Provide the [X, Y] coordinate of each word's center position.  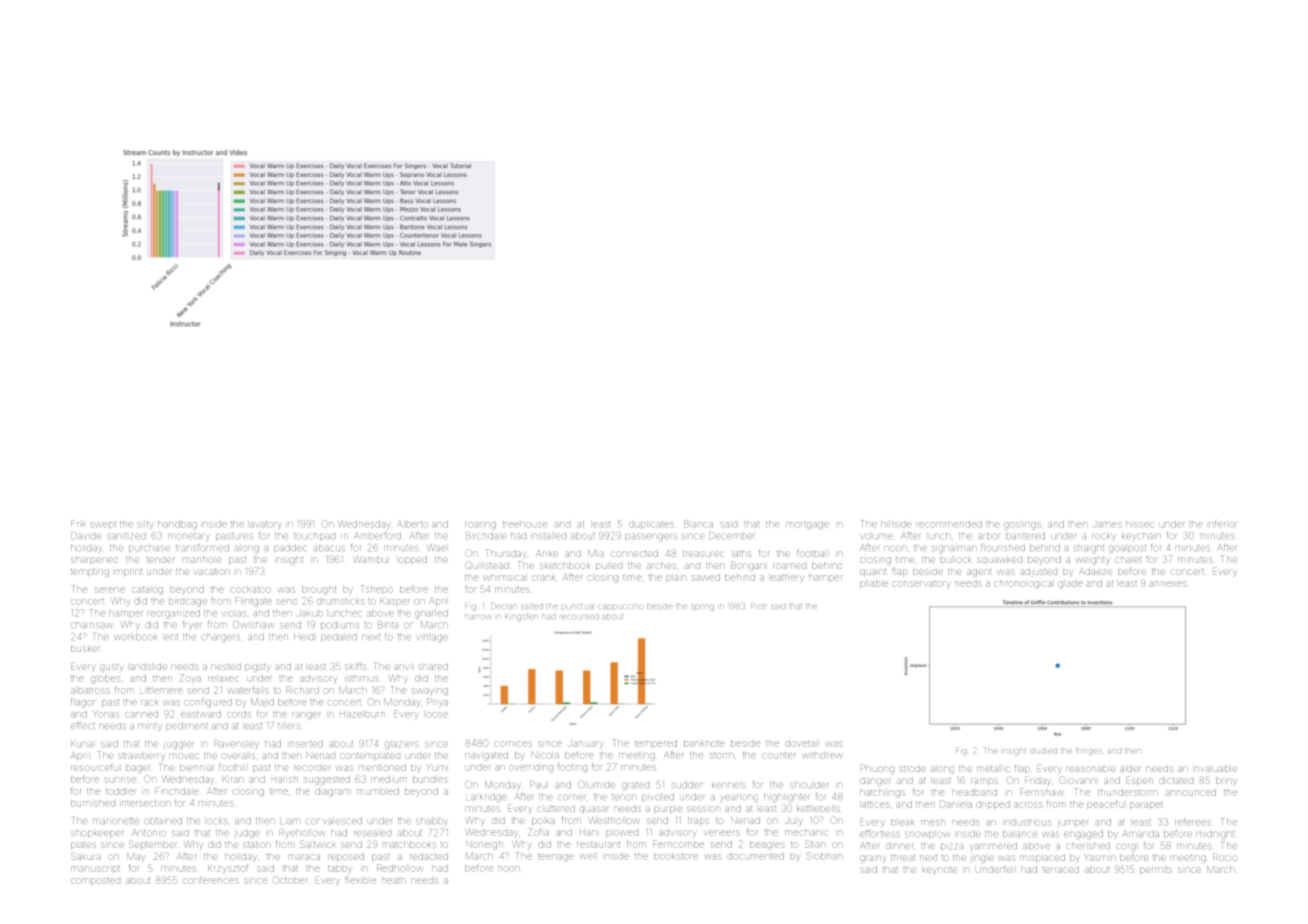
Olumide [597, 784]
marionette [116, 821]
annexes [1168, 584]
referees [1193, 821]
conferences [210, 880]
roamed [789, 566]
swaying [430, 692]
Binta [388, 624]
